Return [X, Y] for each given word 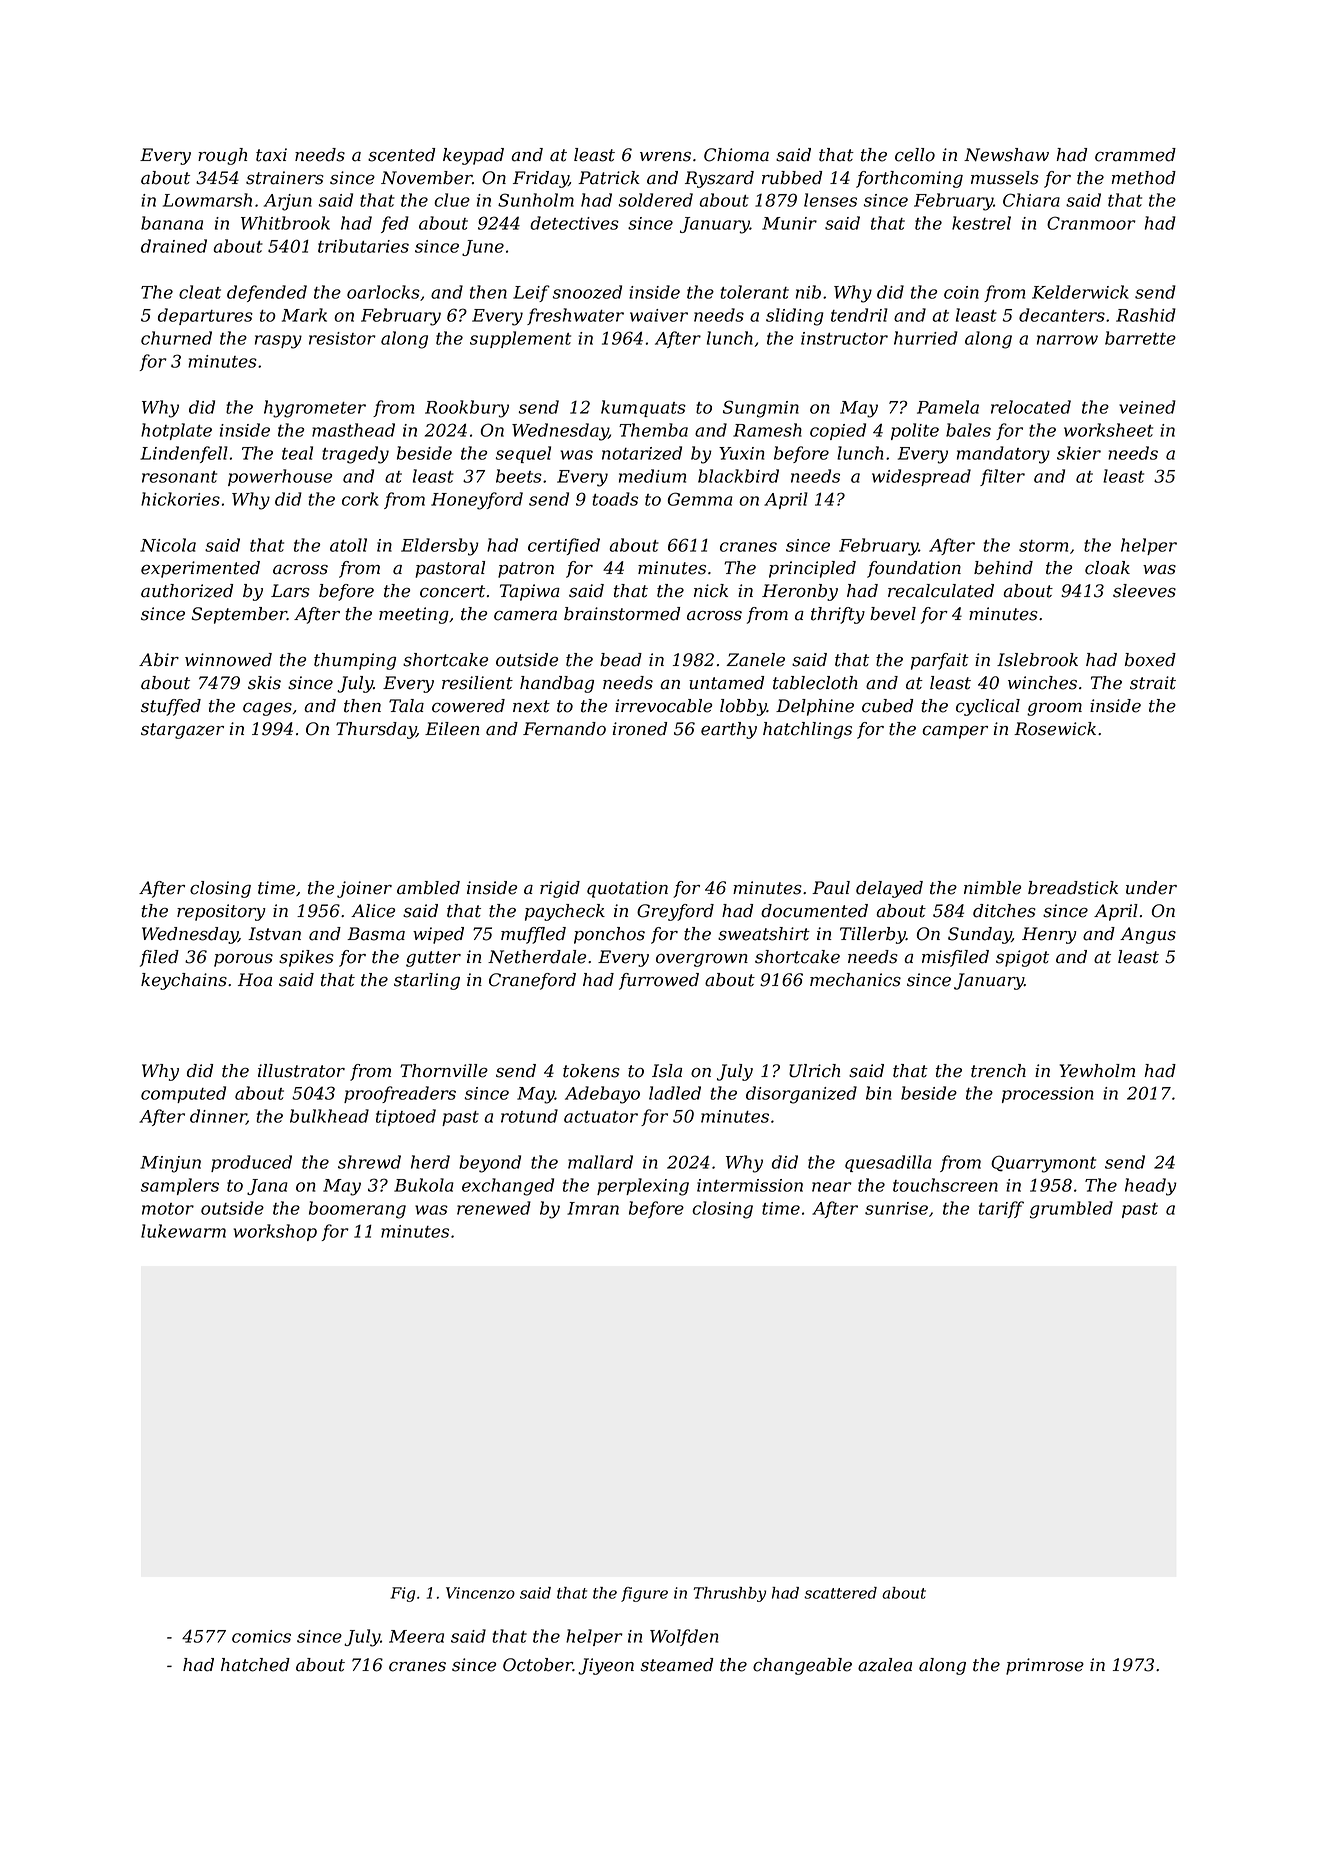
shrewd [369, 1162]
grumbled [1071, 1210]
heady [1151, 1187]
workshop [275, 1232]
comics [261, 1636]
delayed [889, 889]
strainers [285, 178]
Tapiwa [530, 592]
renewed [494, 1208]
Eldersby [440, 547]
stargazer [182, 731]
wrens [665, 157]
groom [1054, 709]
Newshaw [1006, 155]
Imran [593, 1208]
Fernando [564, 729]
